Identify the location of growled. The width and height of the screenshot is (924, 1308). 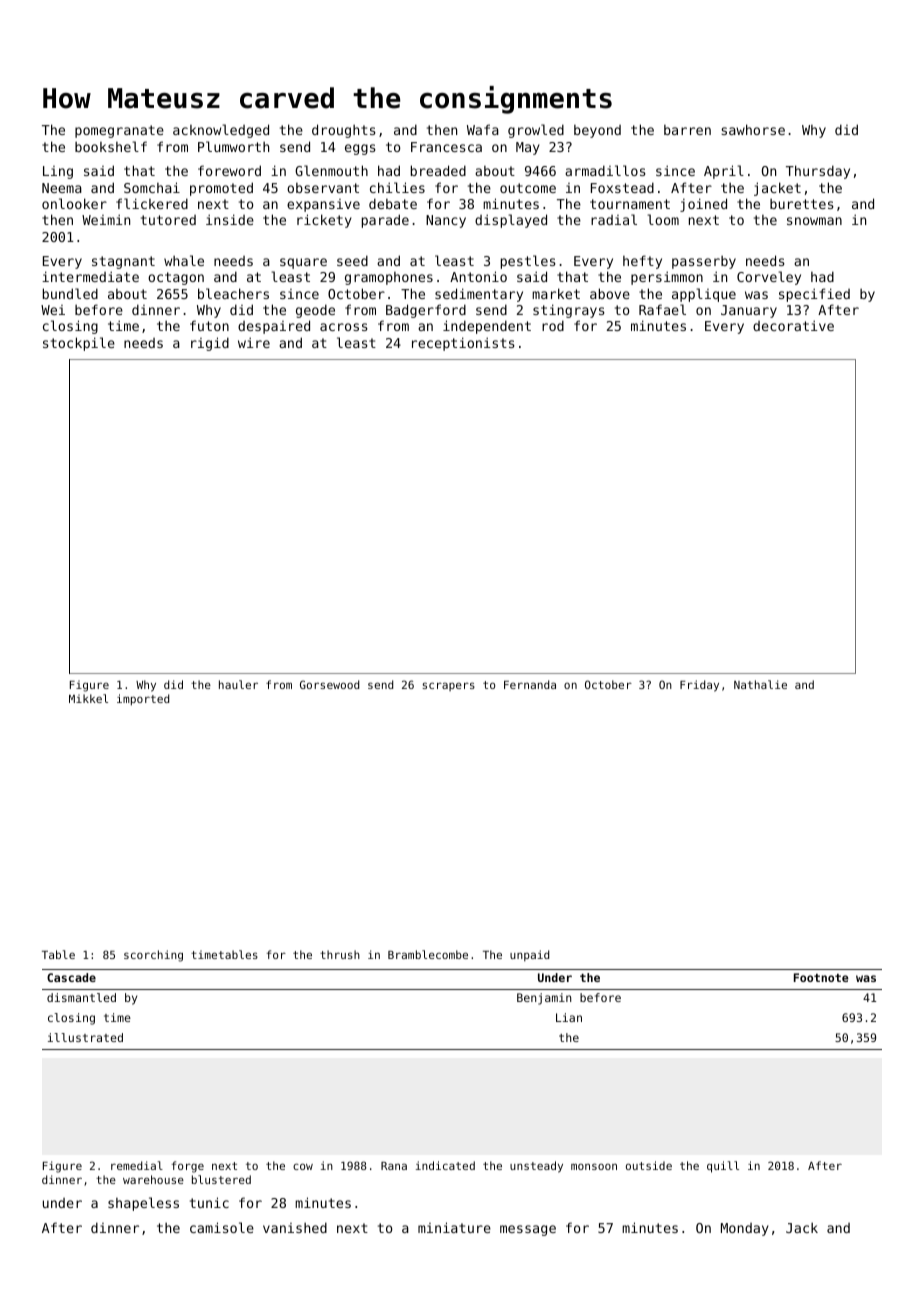
(536, 131).
